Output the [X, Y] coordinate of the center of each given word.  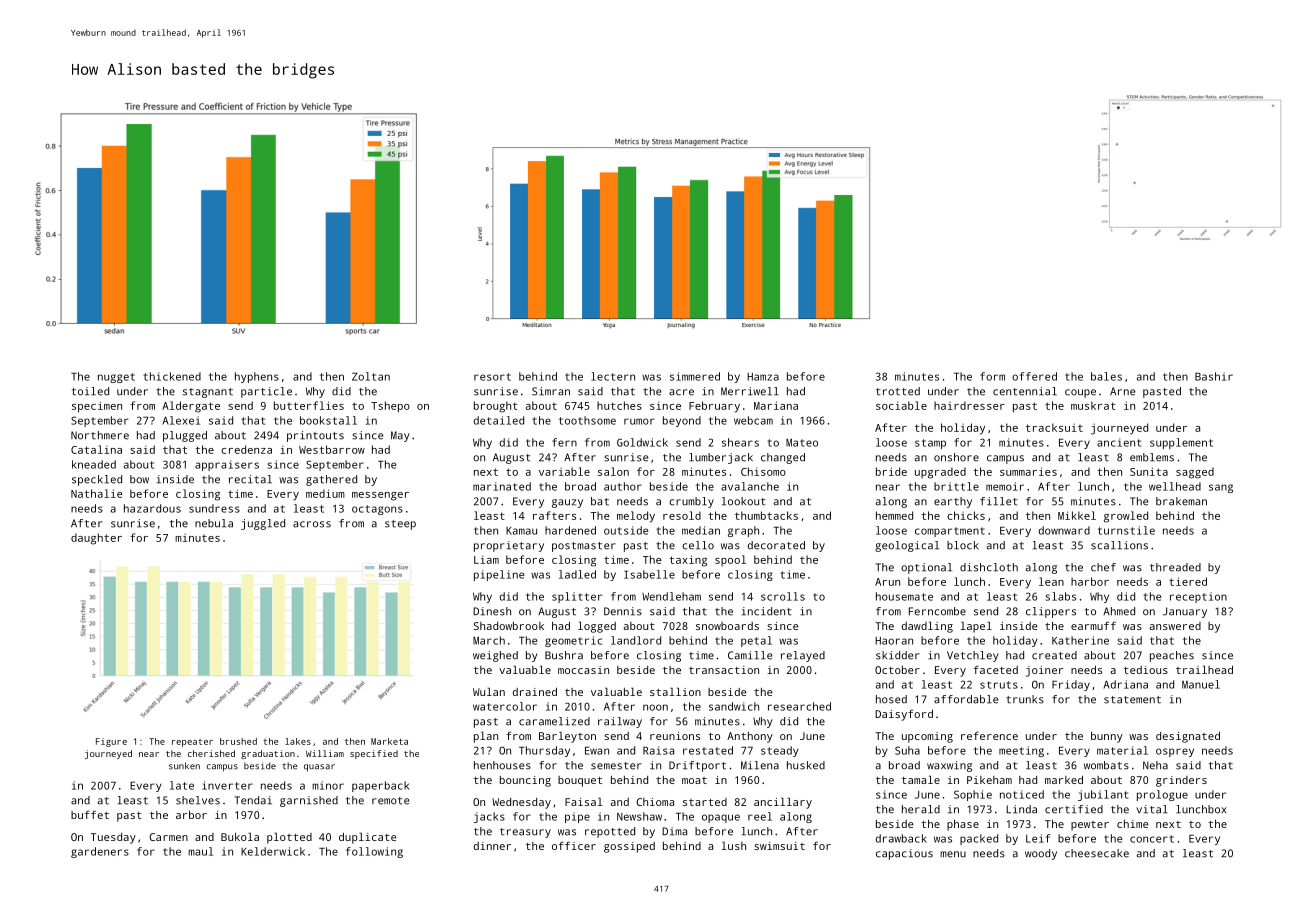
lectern [613, 376]
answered [1175, 626]
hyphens [257, 377]
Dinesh [492, 611]
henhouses [502, 765]
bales [1106, 376]
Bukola [240, 836]
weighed [495, 656]
